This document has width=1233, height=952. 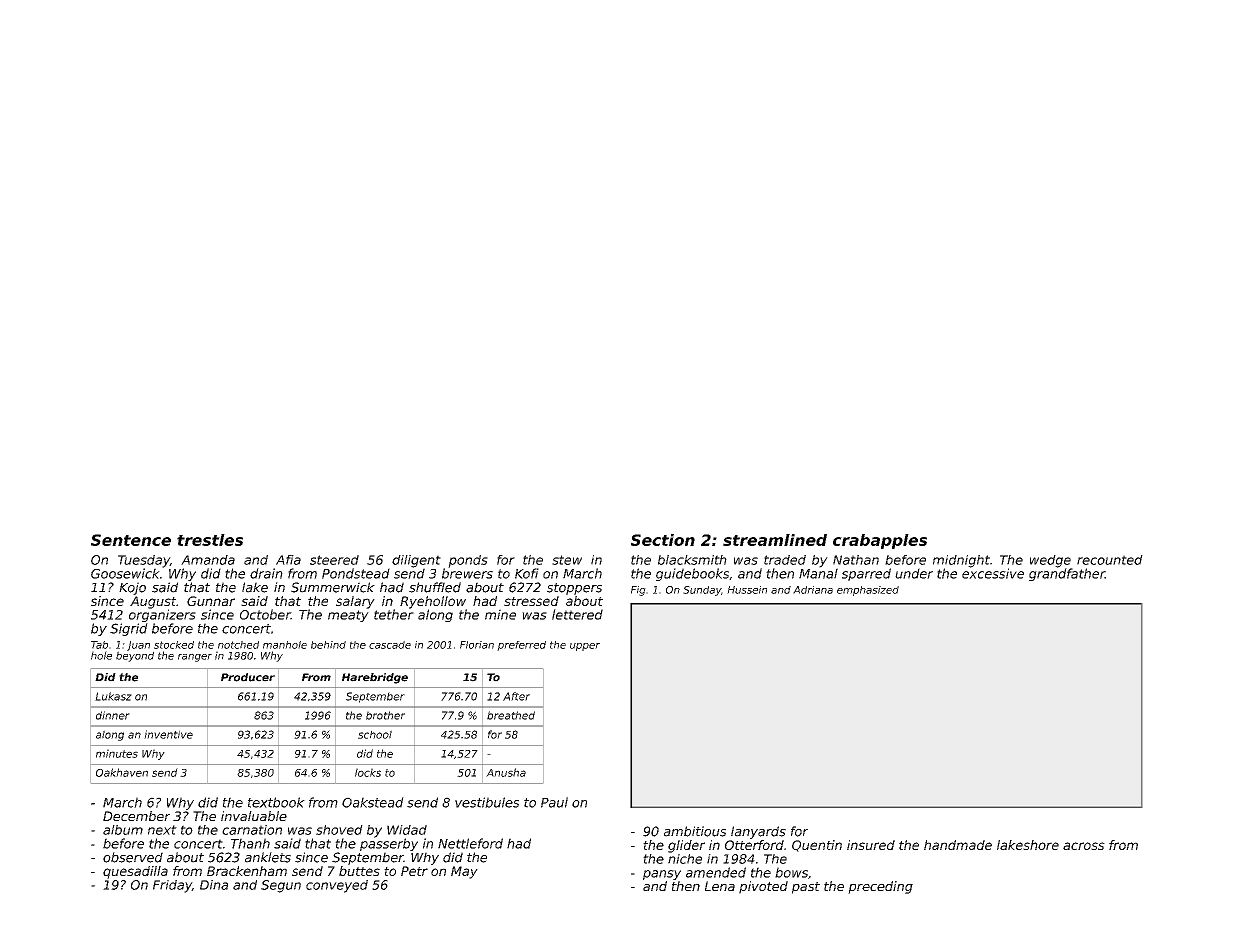 What do you see at coordinates (880, 887) in the document?
I see `preceding` at bounding box center [880, 887].
